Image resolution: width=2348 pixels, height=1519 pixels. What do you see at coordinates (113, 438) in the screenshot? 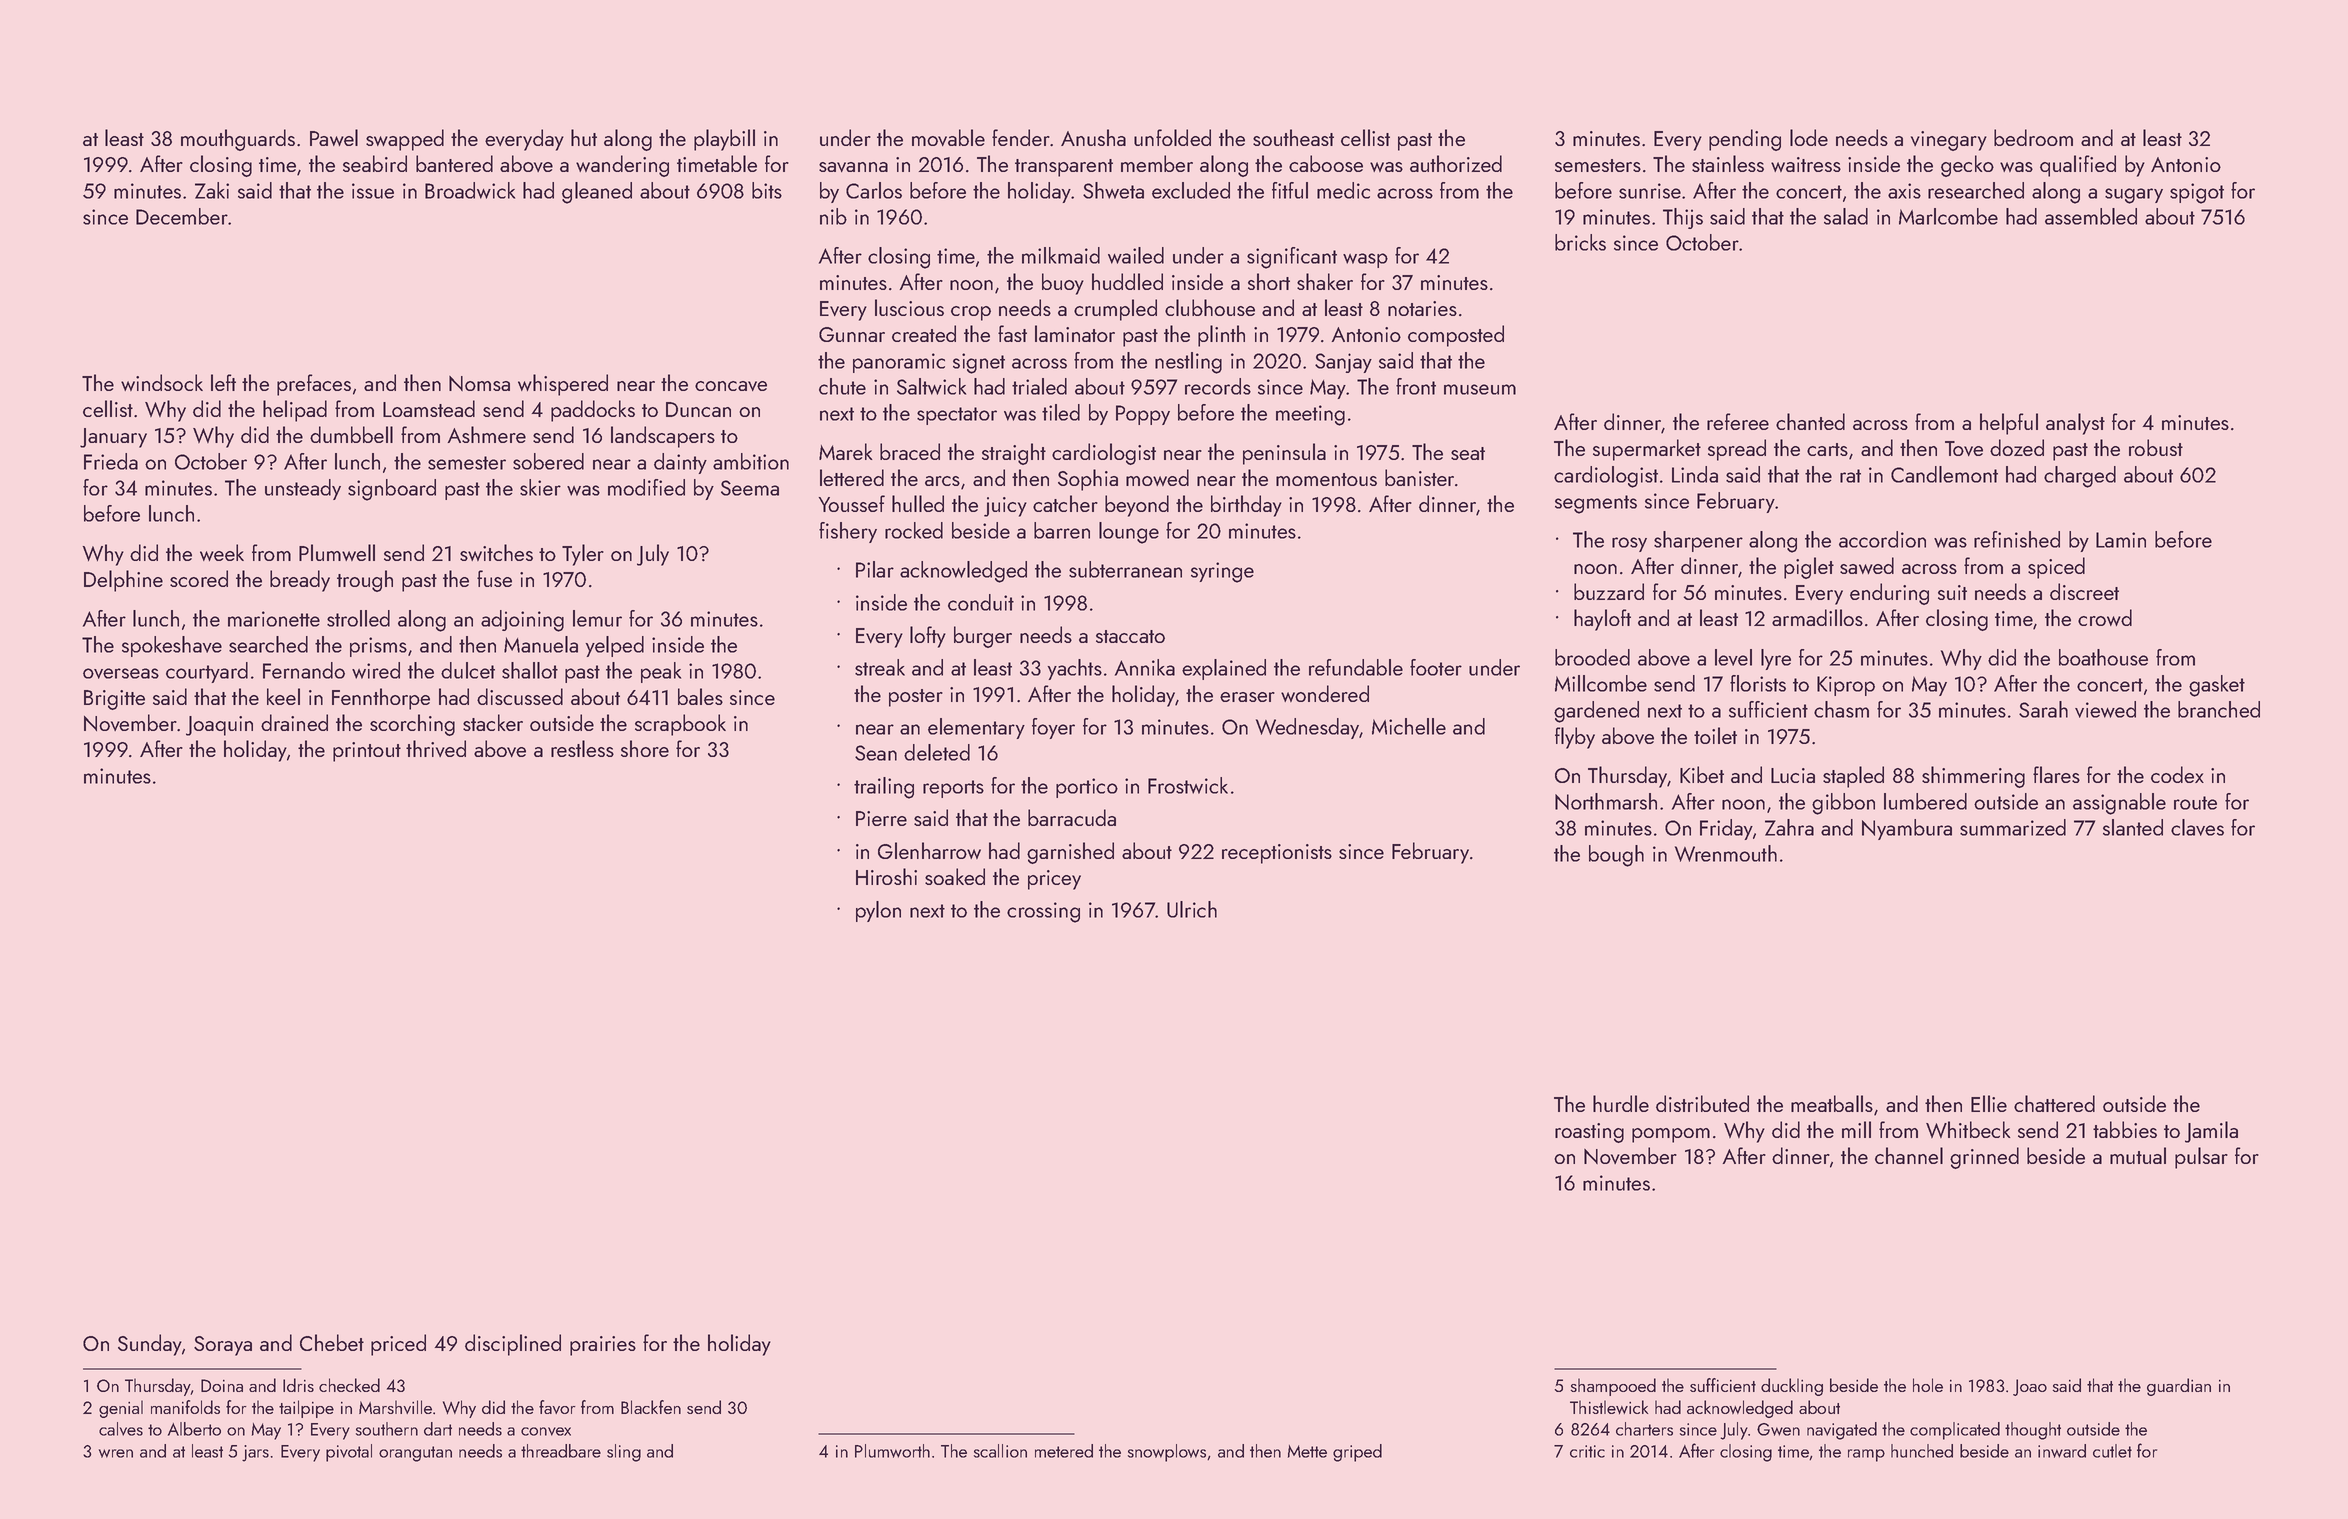
I see `January` at bounding box center [113, 438].
